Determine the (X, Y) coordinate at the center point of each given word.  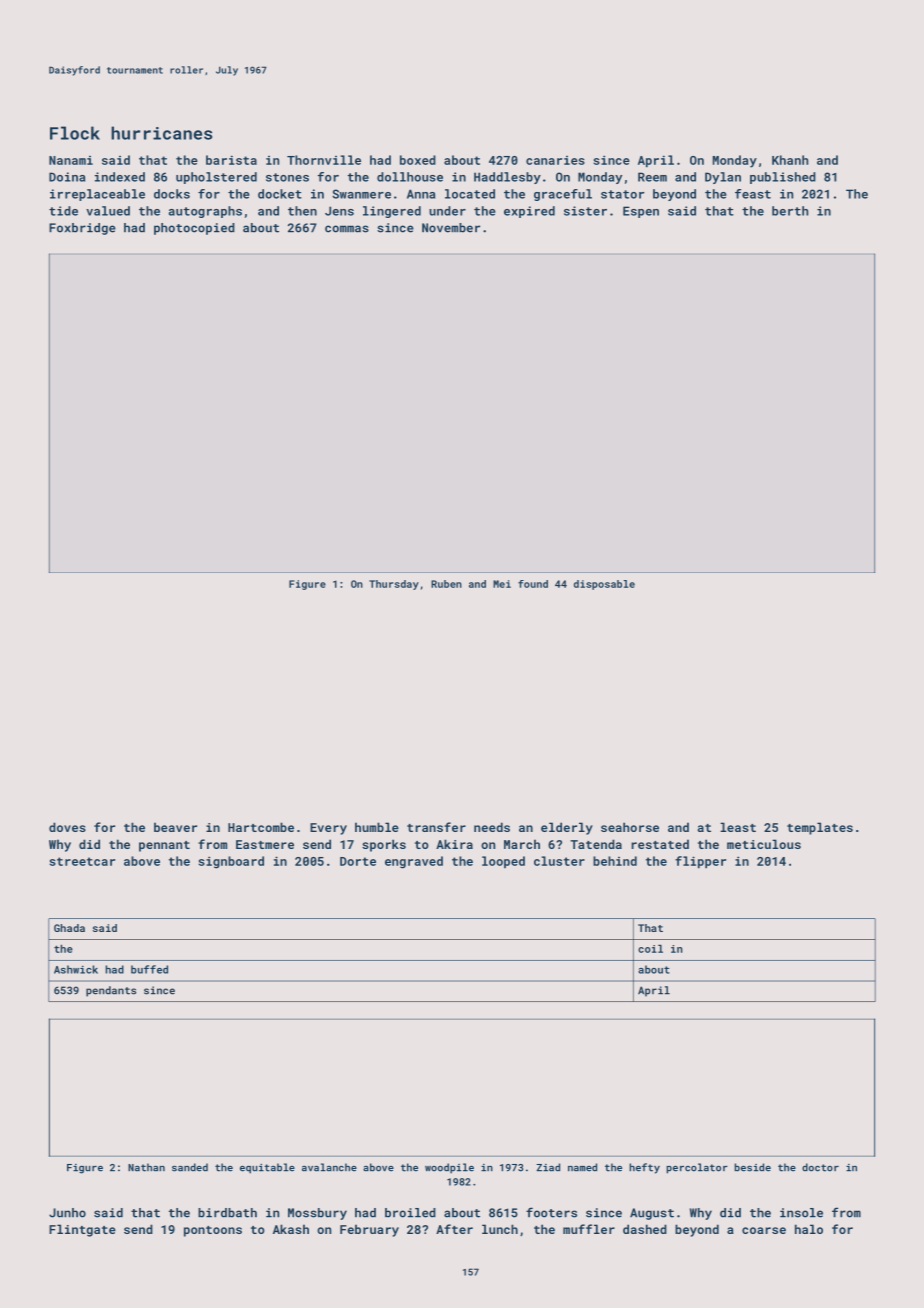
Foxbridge (82, 229)
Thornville (324, 160)
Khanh (790, 160)
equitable (267, 1168)
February (369, 1230)
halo (809, 1229)
